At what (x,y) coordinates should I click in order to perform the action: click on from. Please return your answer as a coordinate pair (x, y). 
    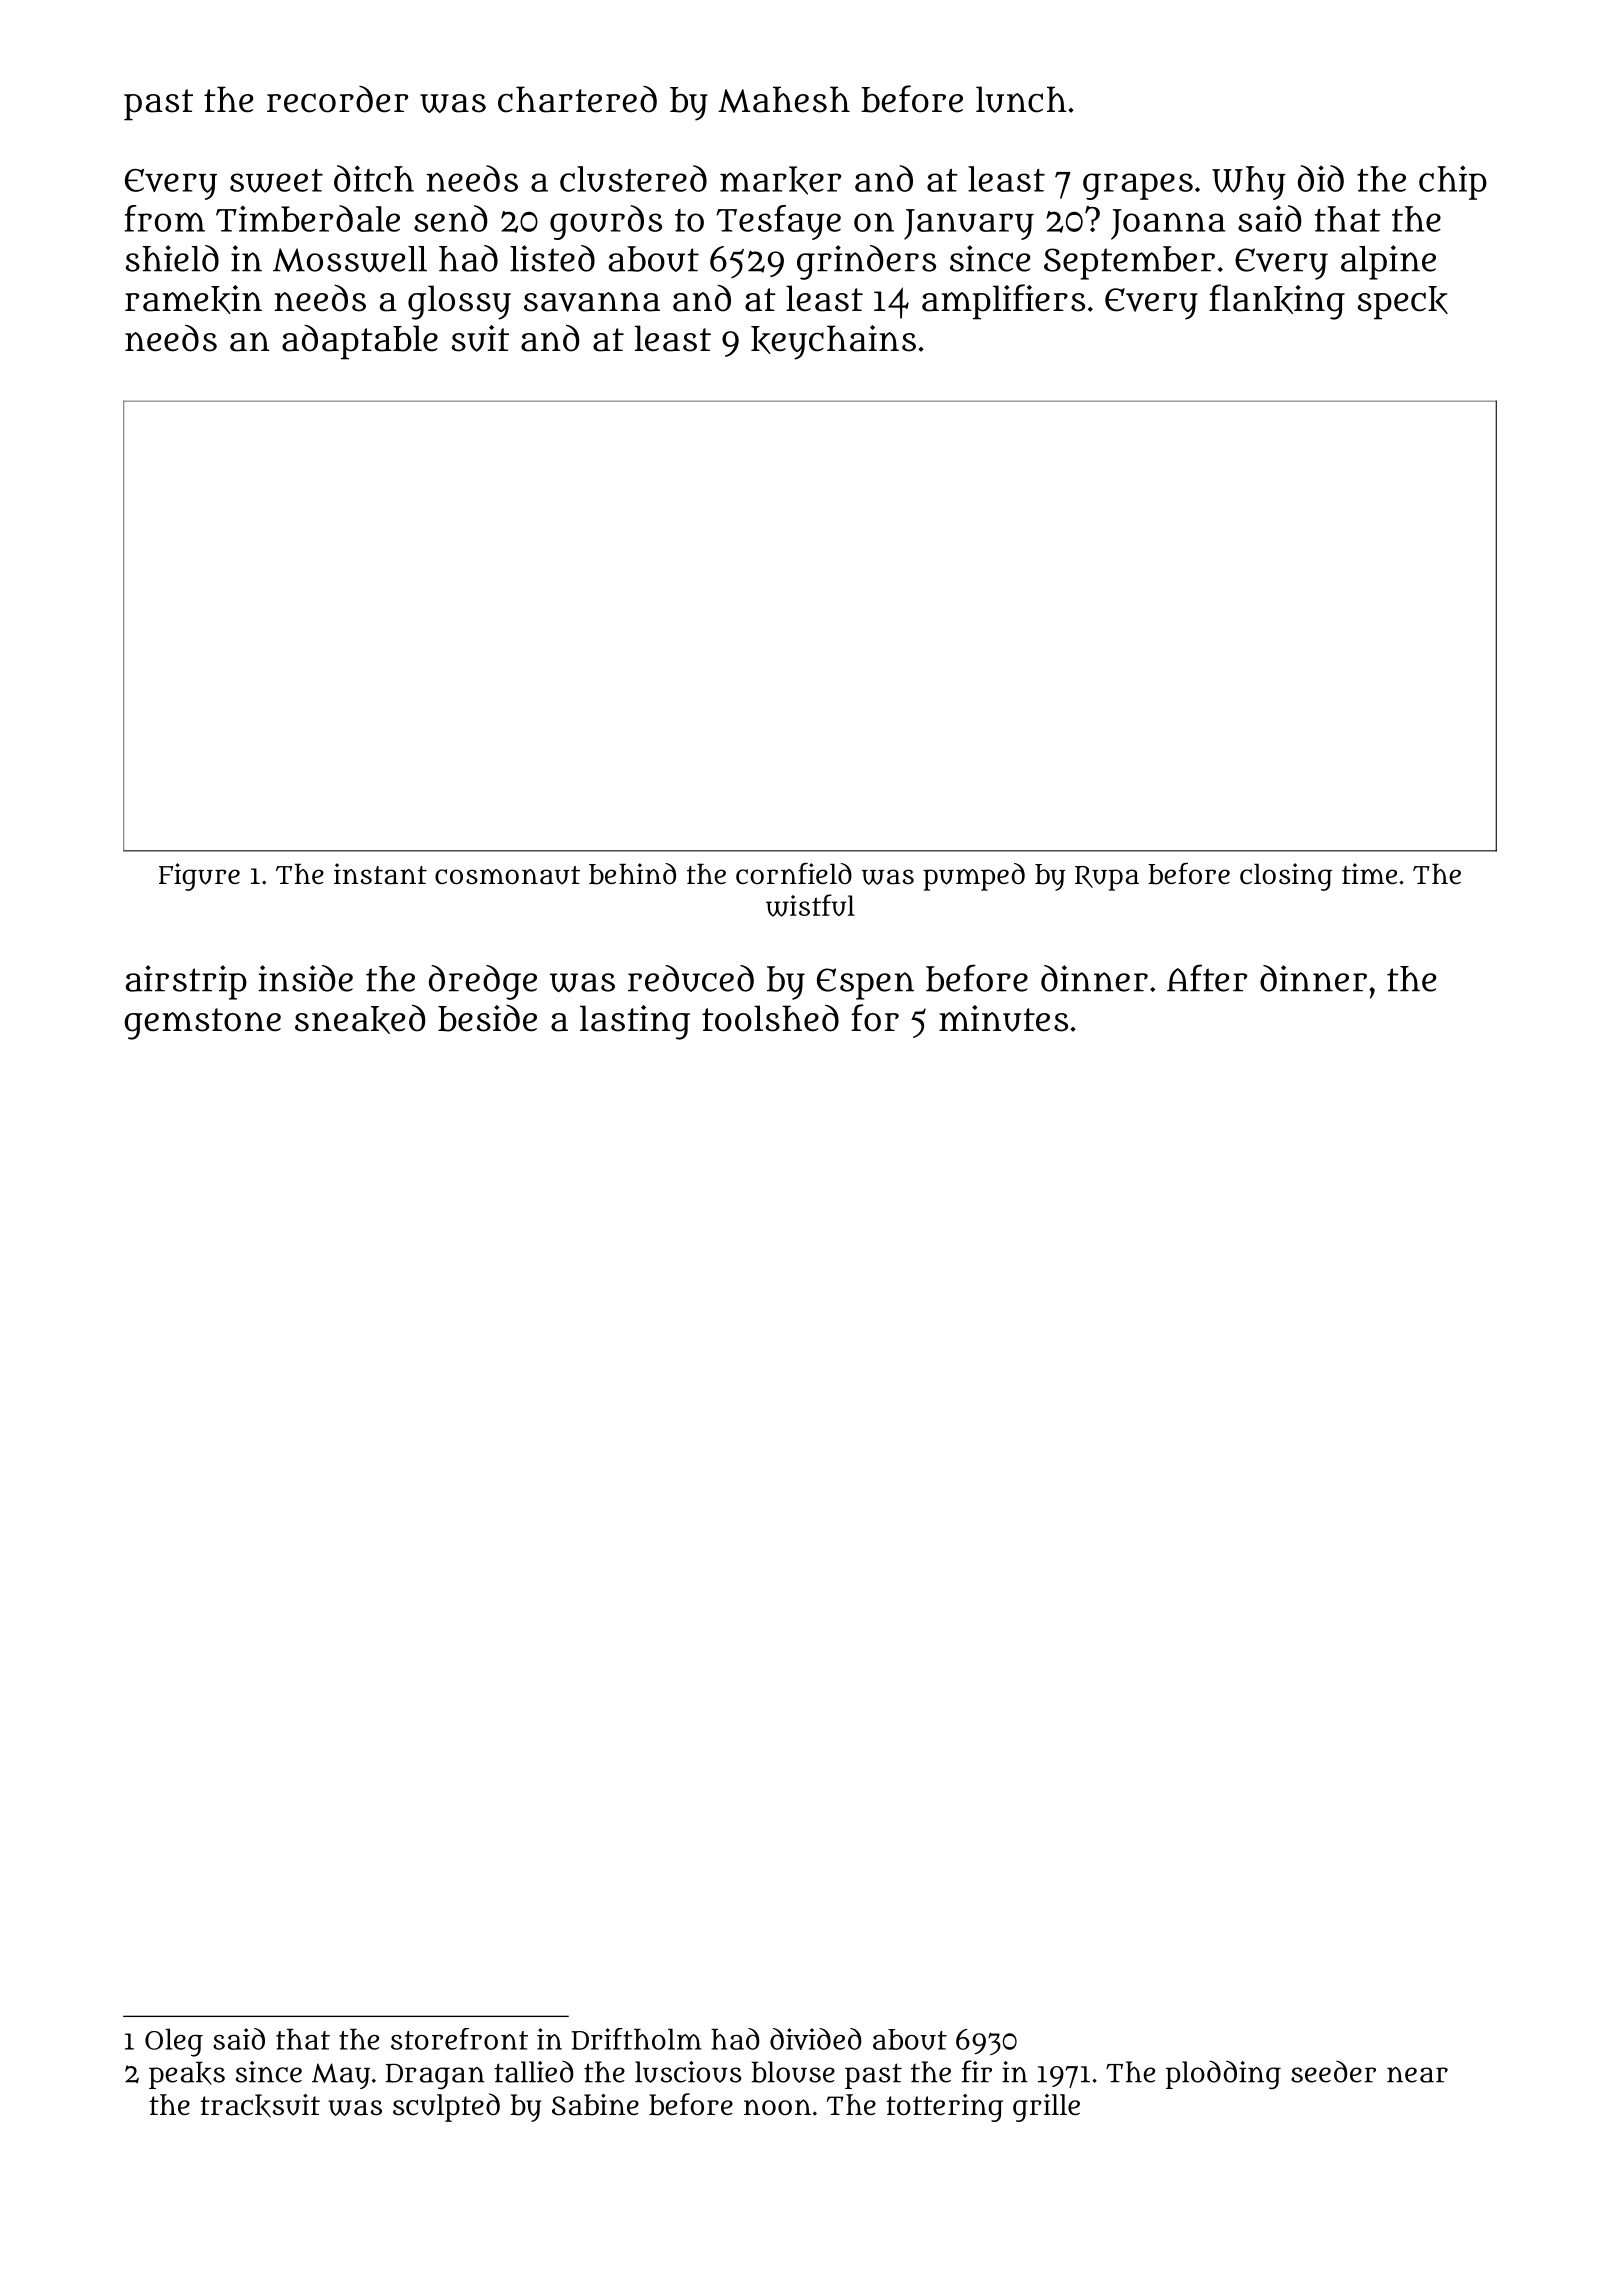
    Looking at the image, I should click on (165, 218).
